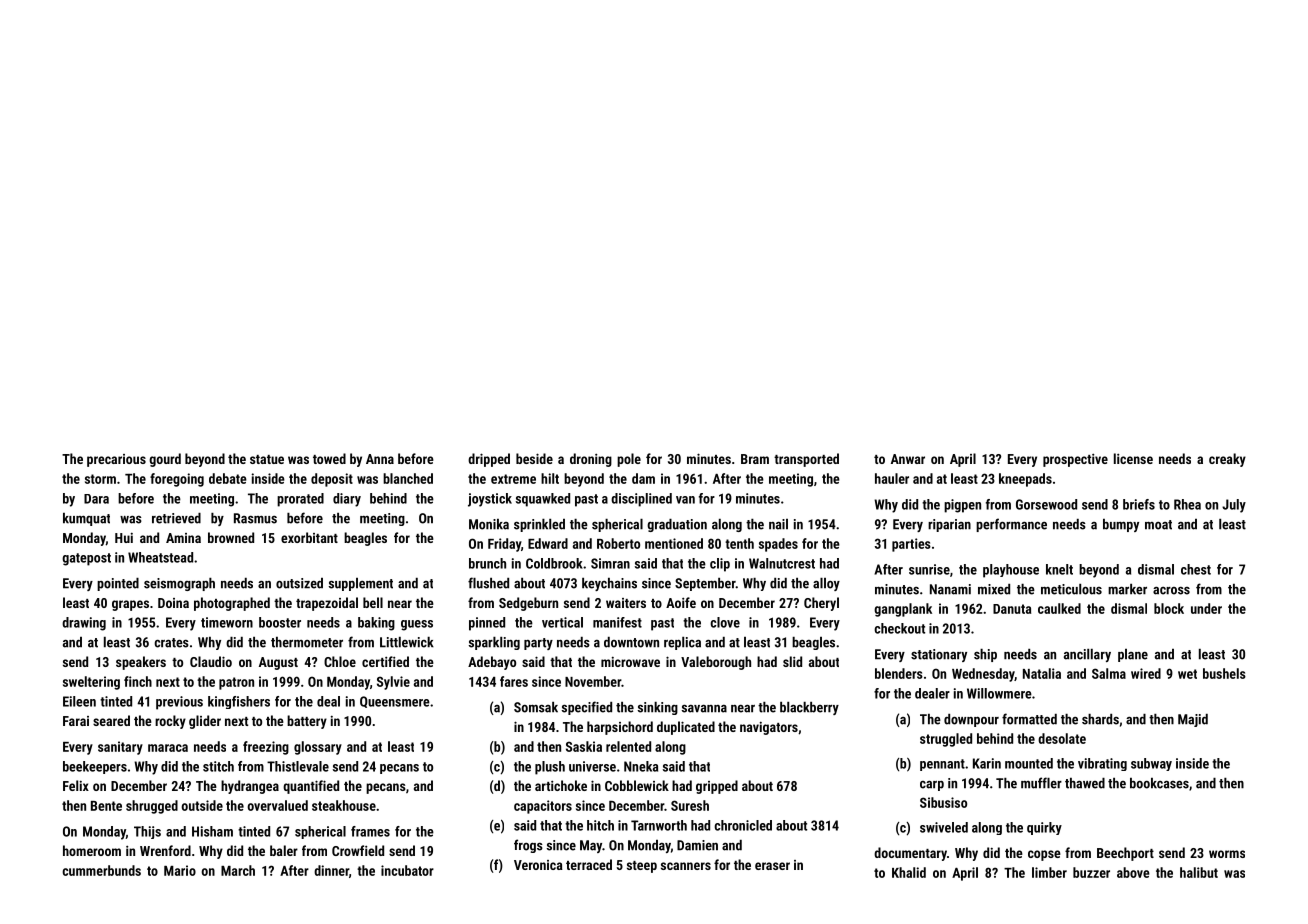 Image resolution: width=1308 pixels, height=924 pixels. I want to click on gourd, so click(165, 460).
